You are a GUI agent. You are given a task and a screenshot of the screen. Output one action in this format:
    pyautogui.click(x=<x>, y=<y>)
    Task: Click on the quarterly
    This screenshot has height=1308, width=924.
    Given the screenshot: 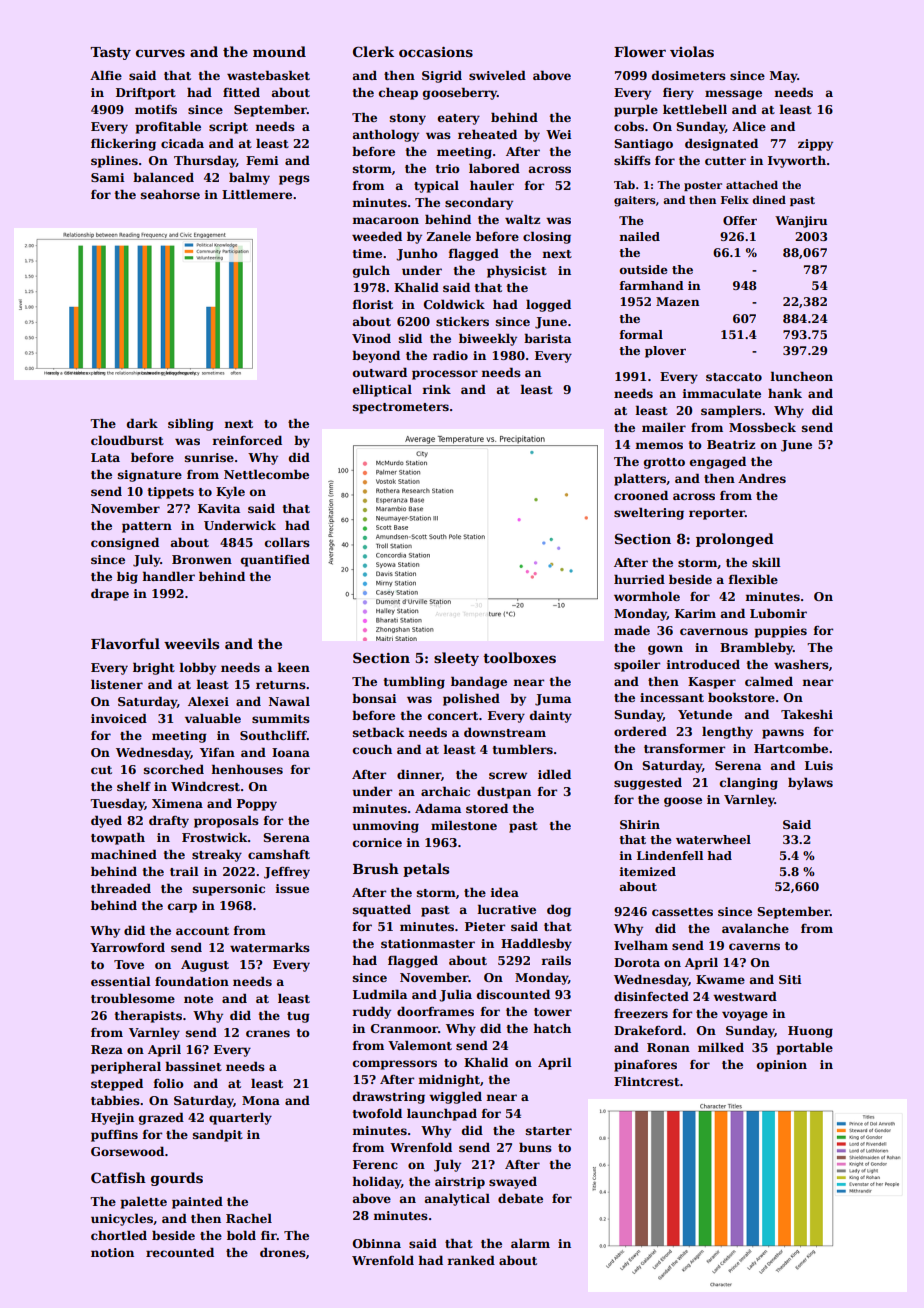 What is the action you would take?
    pyautogui.click(x=240, y=1118)
